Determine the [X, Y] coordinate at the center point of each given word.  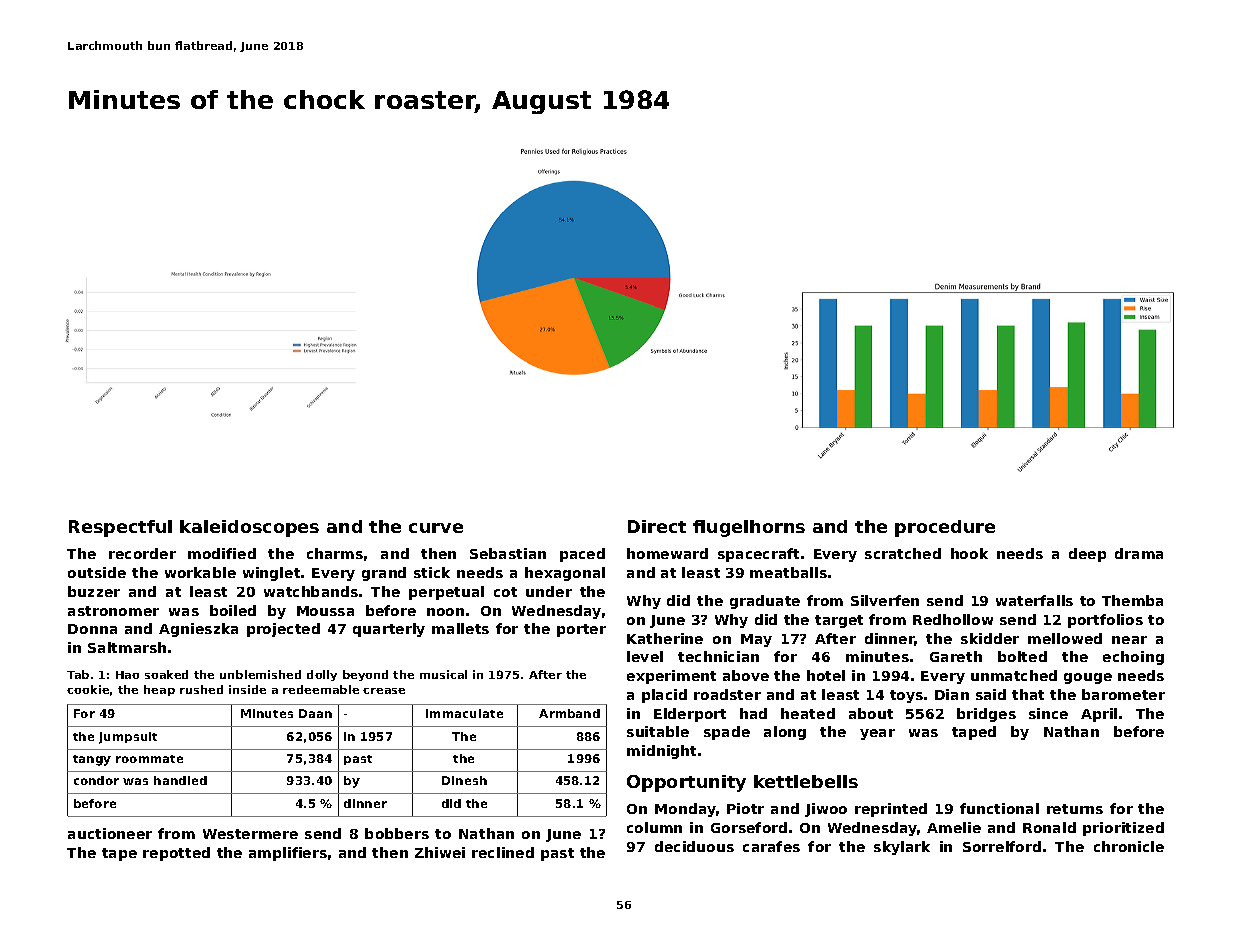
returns [1075, 809]
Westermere [250, 834]
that [1028, 694]
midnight [661, 752]
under [549, 591]
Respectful [120, 528]
